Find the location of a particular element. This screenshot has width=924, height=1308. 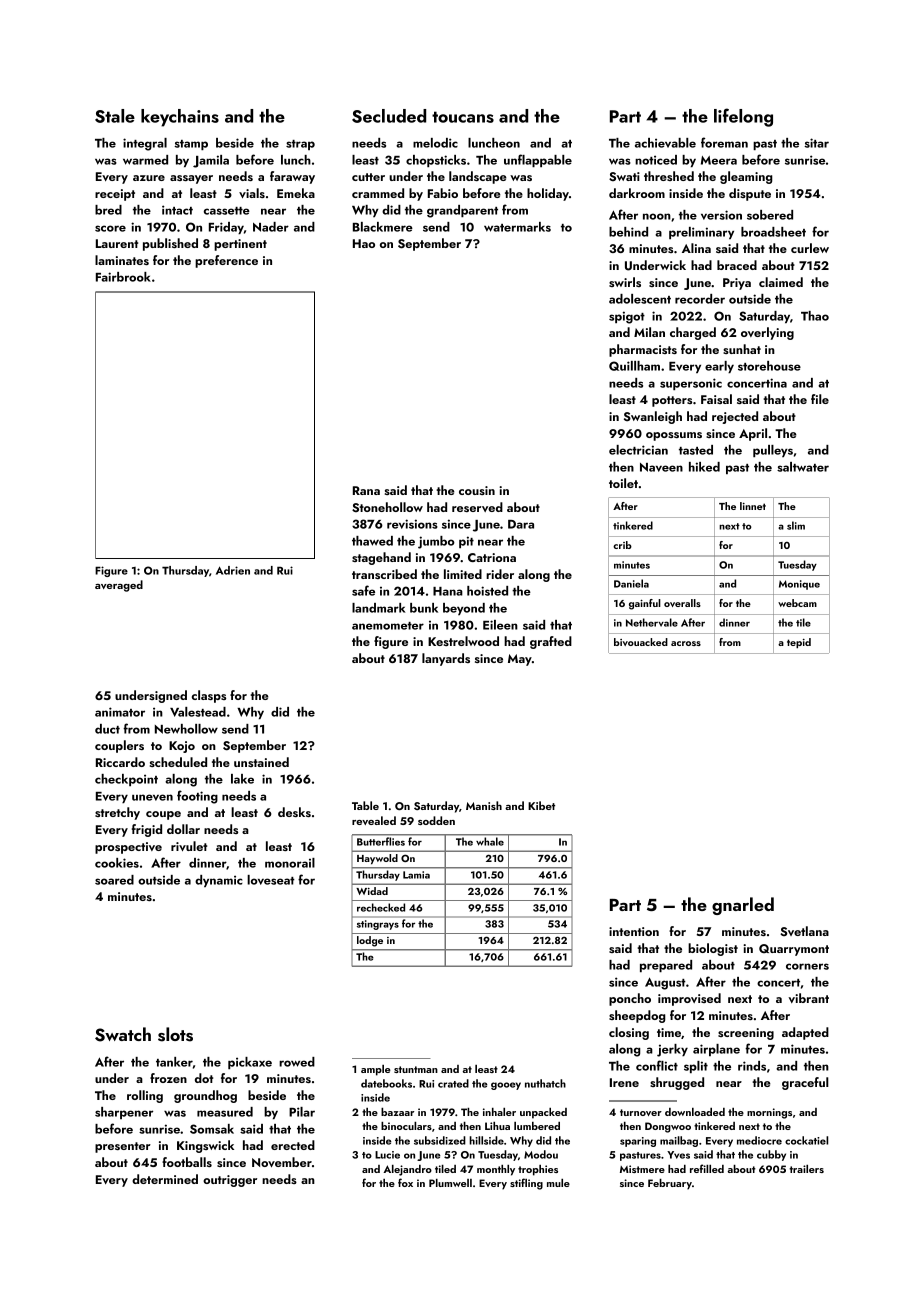

file is located at coordinates (820, 399).
